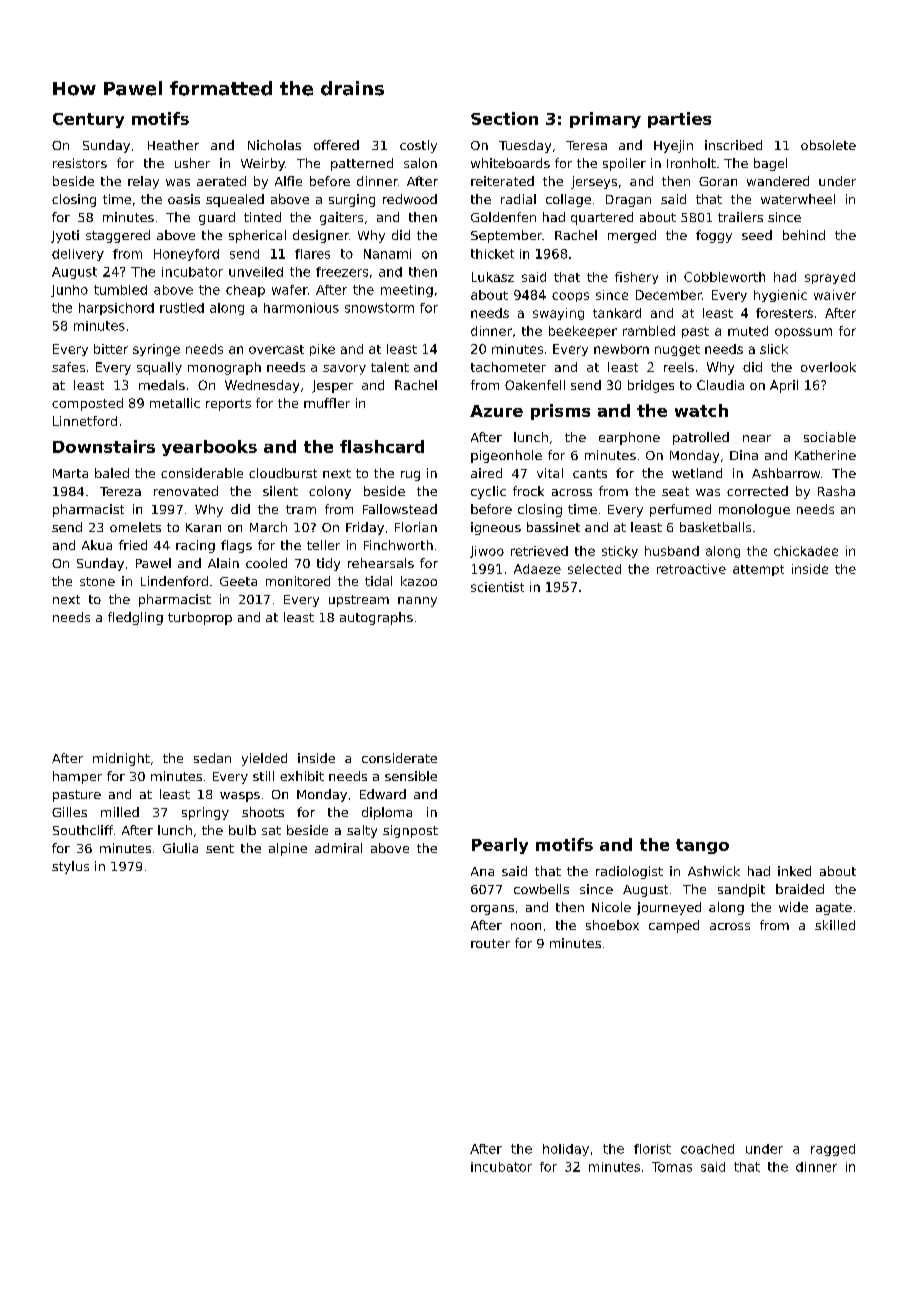  Describe the element at coordinates (800, 889) in the document. I see `braided` at that location.
